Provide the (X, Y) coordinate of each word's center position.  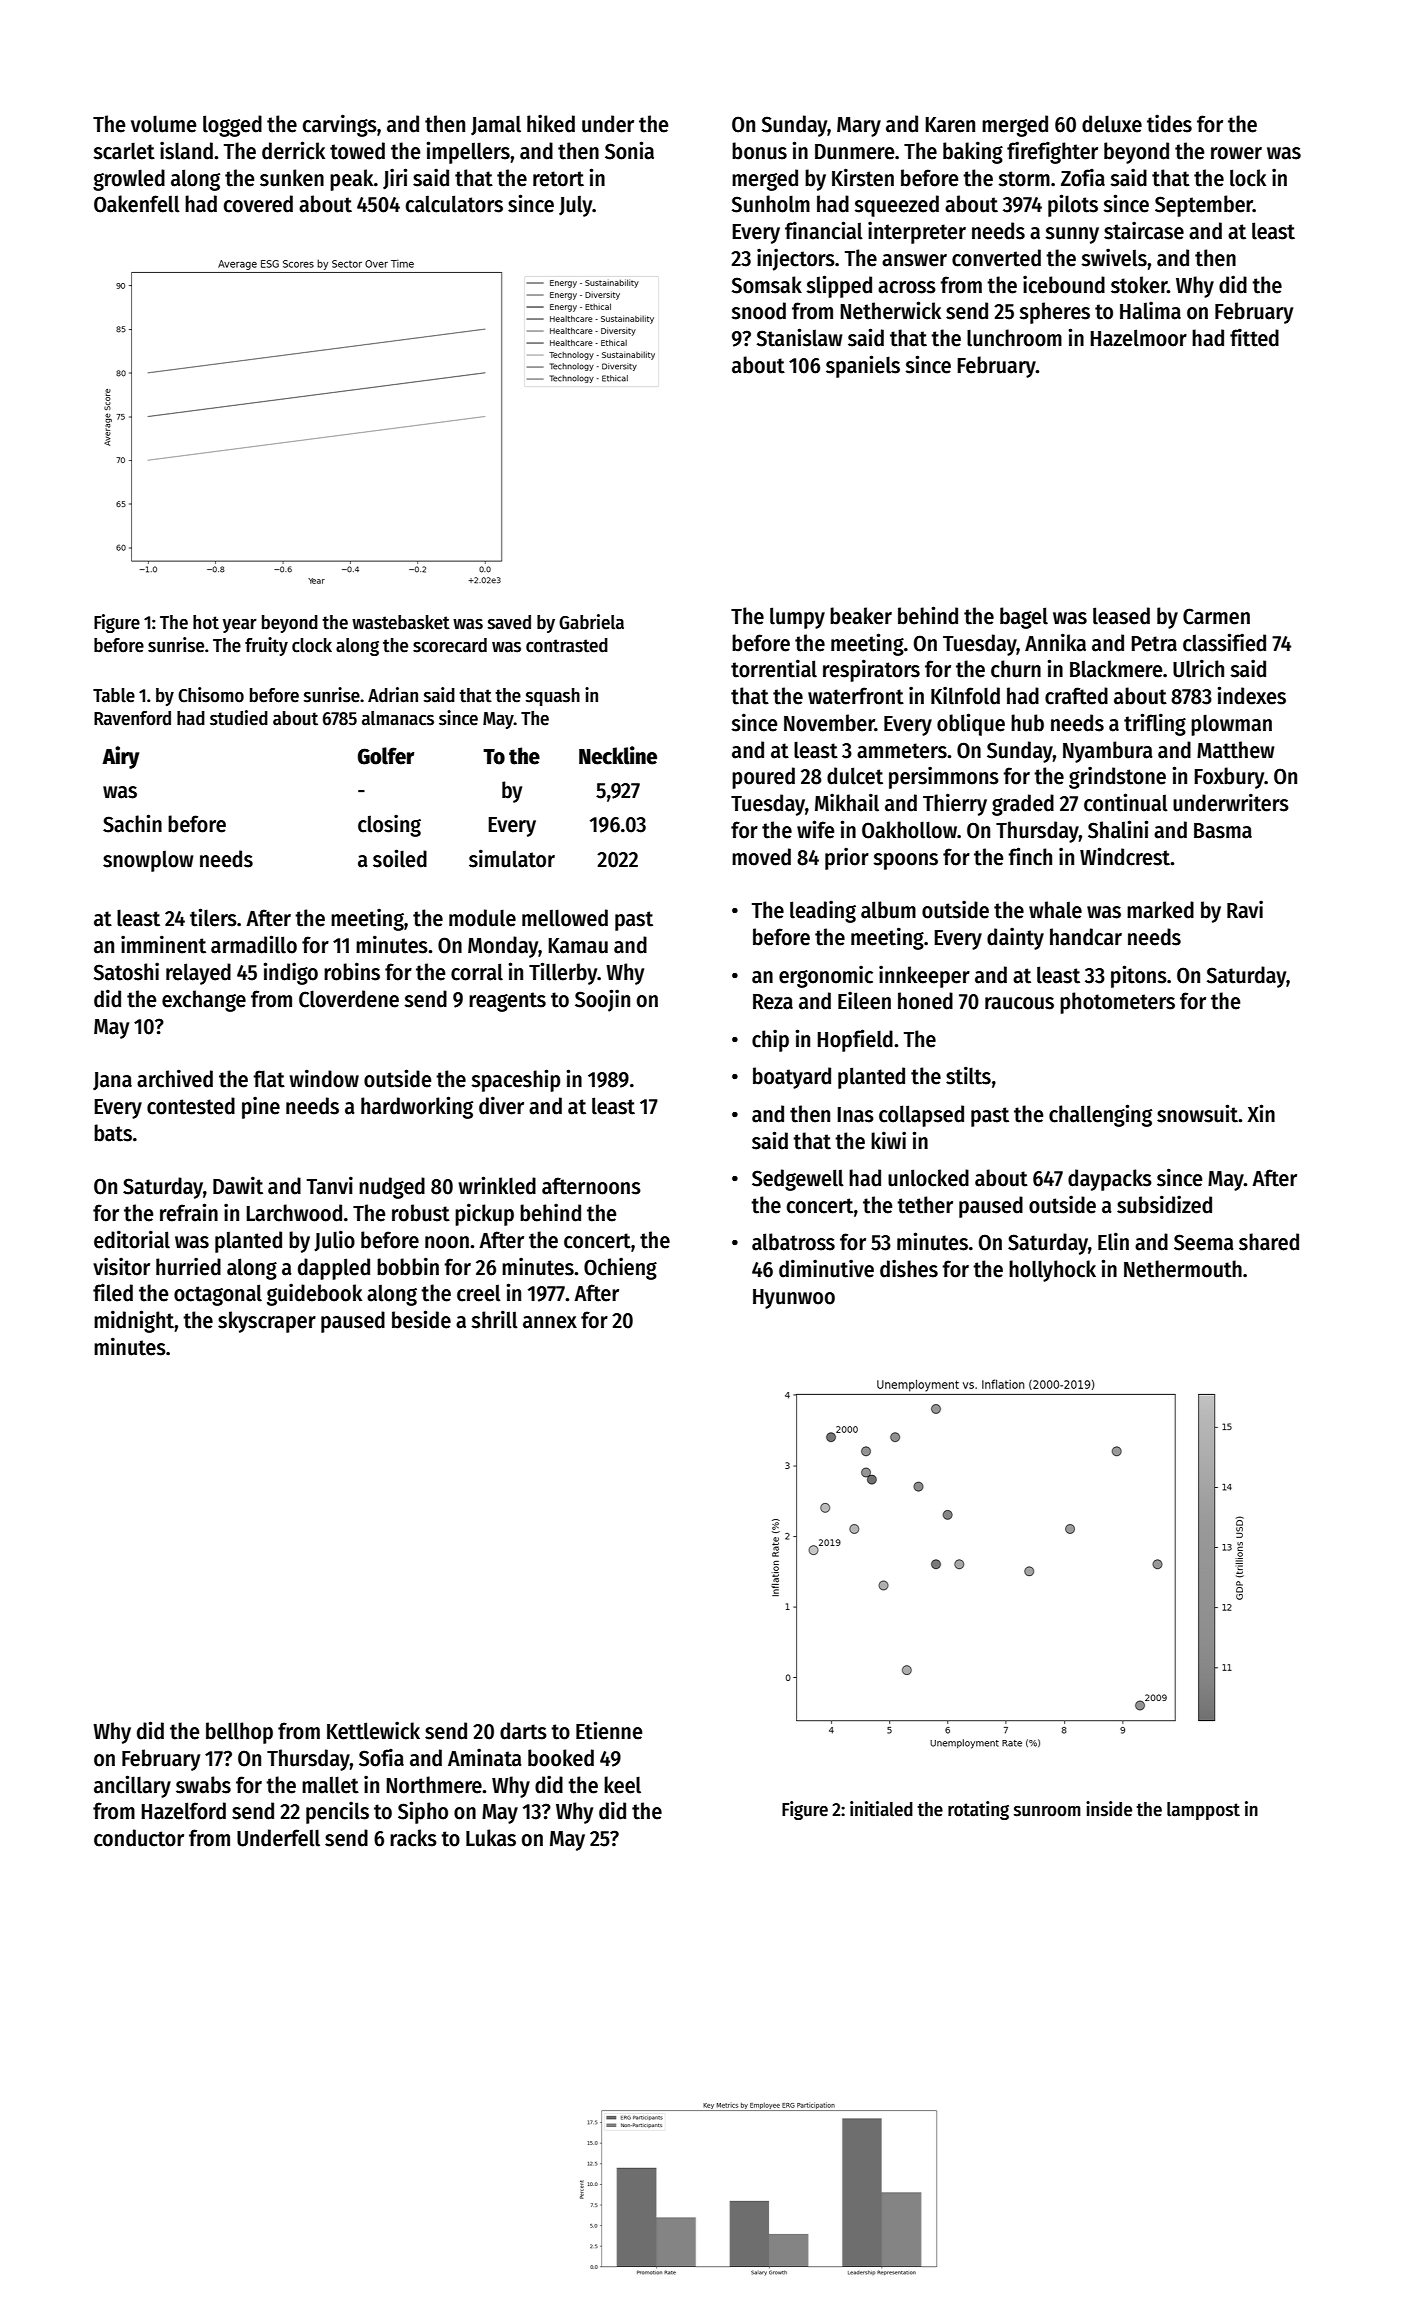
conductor (139, 1838)
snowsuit (1197, 1113)
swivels (1114, 257)
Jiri (395, 179)
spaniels (863, 366)
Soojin (602, 1000)
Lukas (491, 1838)
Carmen (1216, 616)
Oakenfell (137, 204)
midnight (134, 1321)
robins (352, 971)
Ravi (1245, 909)
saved (509, 622)
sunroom (1047, 1811)
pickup (484, 1214)
